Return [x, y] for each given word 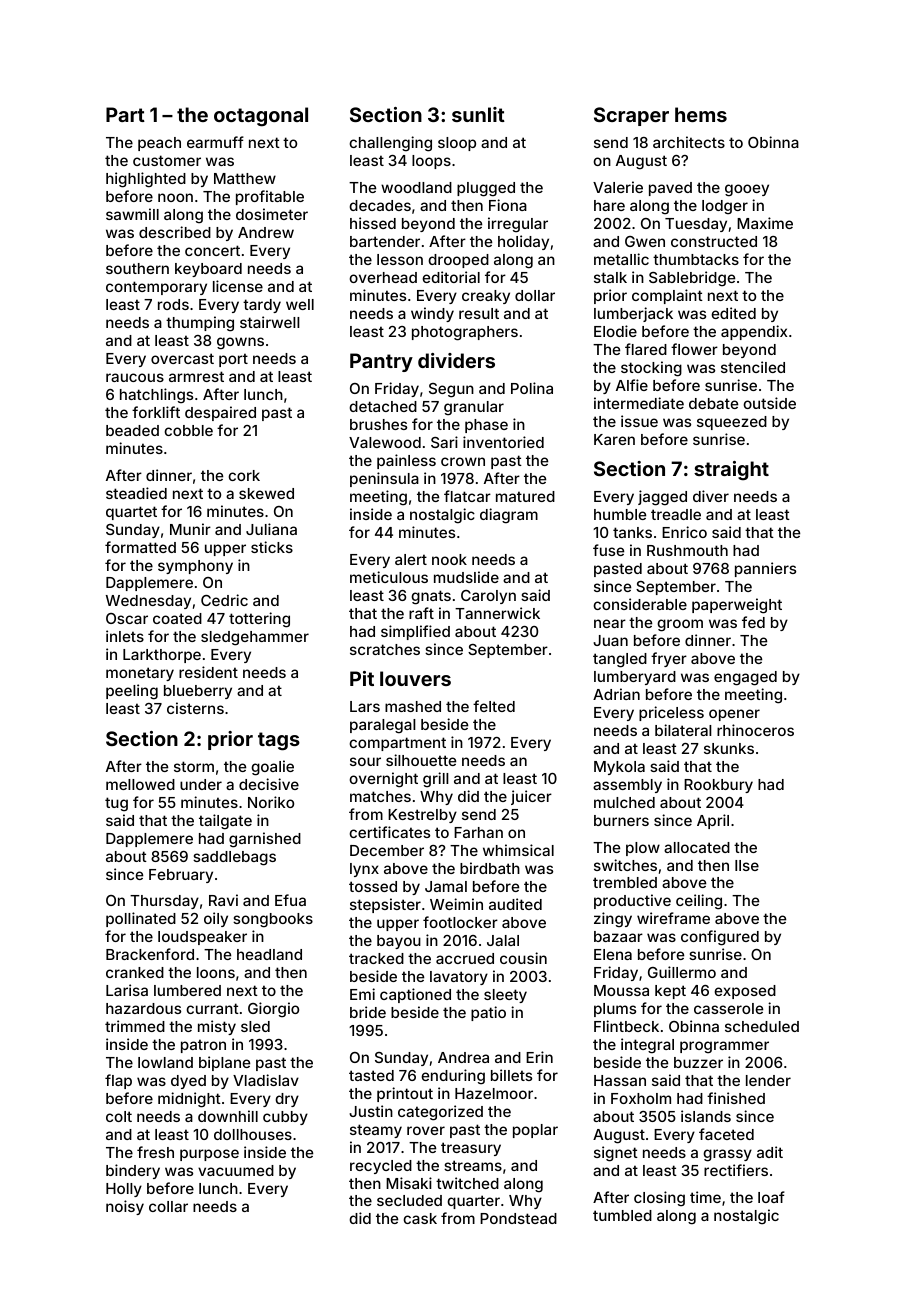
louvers [415, 678]
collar [168, 1206]
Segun [451, 390]
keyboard [208, 270]
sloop [457, 144]
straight [731, 470]
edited [733, 313]
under [201, 784]
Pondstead [518, 1218]
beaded [132, 430]
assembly [627, 786]
